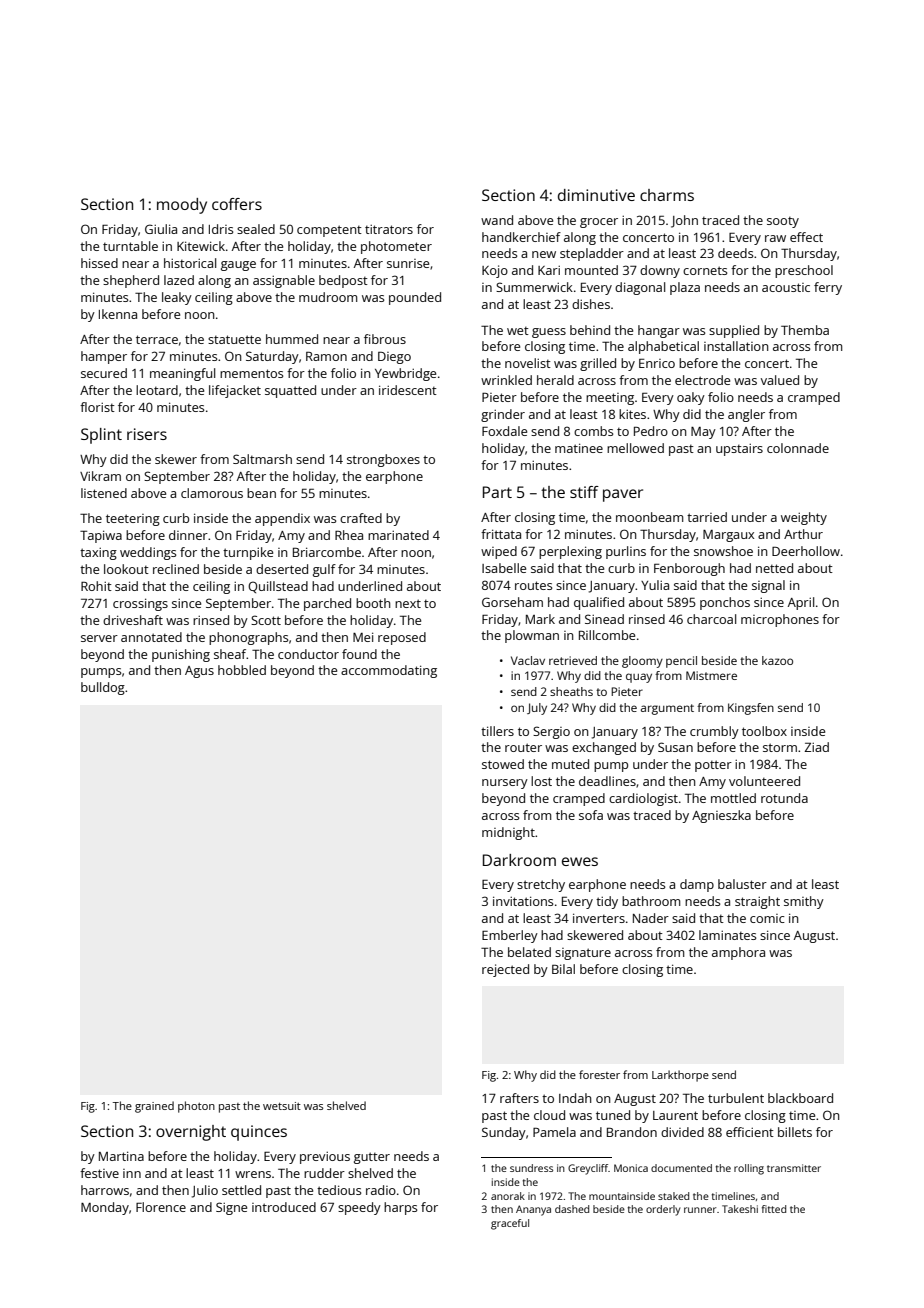 The width and height of the screenshot is (924, 1308). I want to click on diminutive, so click(596, 195).
